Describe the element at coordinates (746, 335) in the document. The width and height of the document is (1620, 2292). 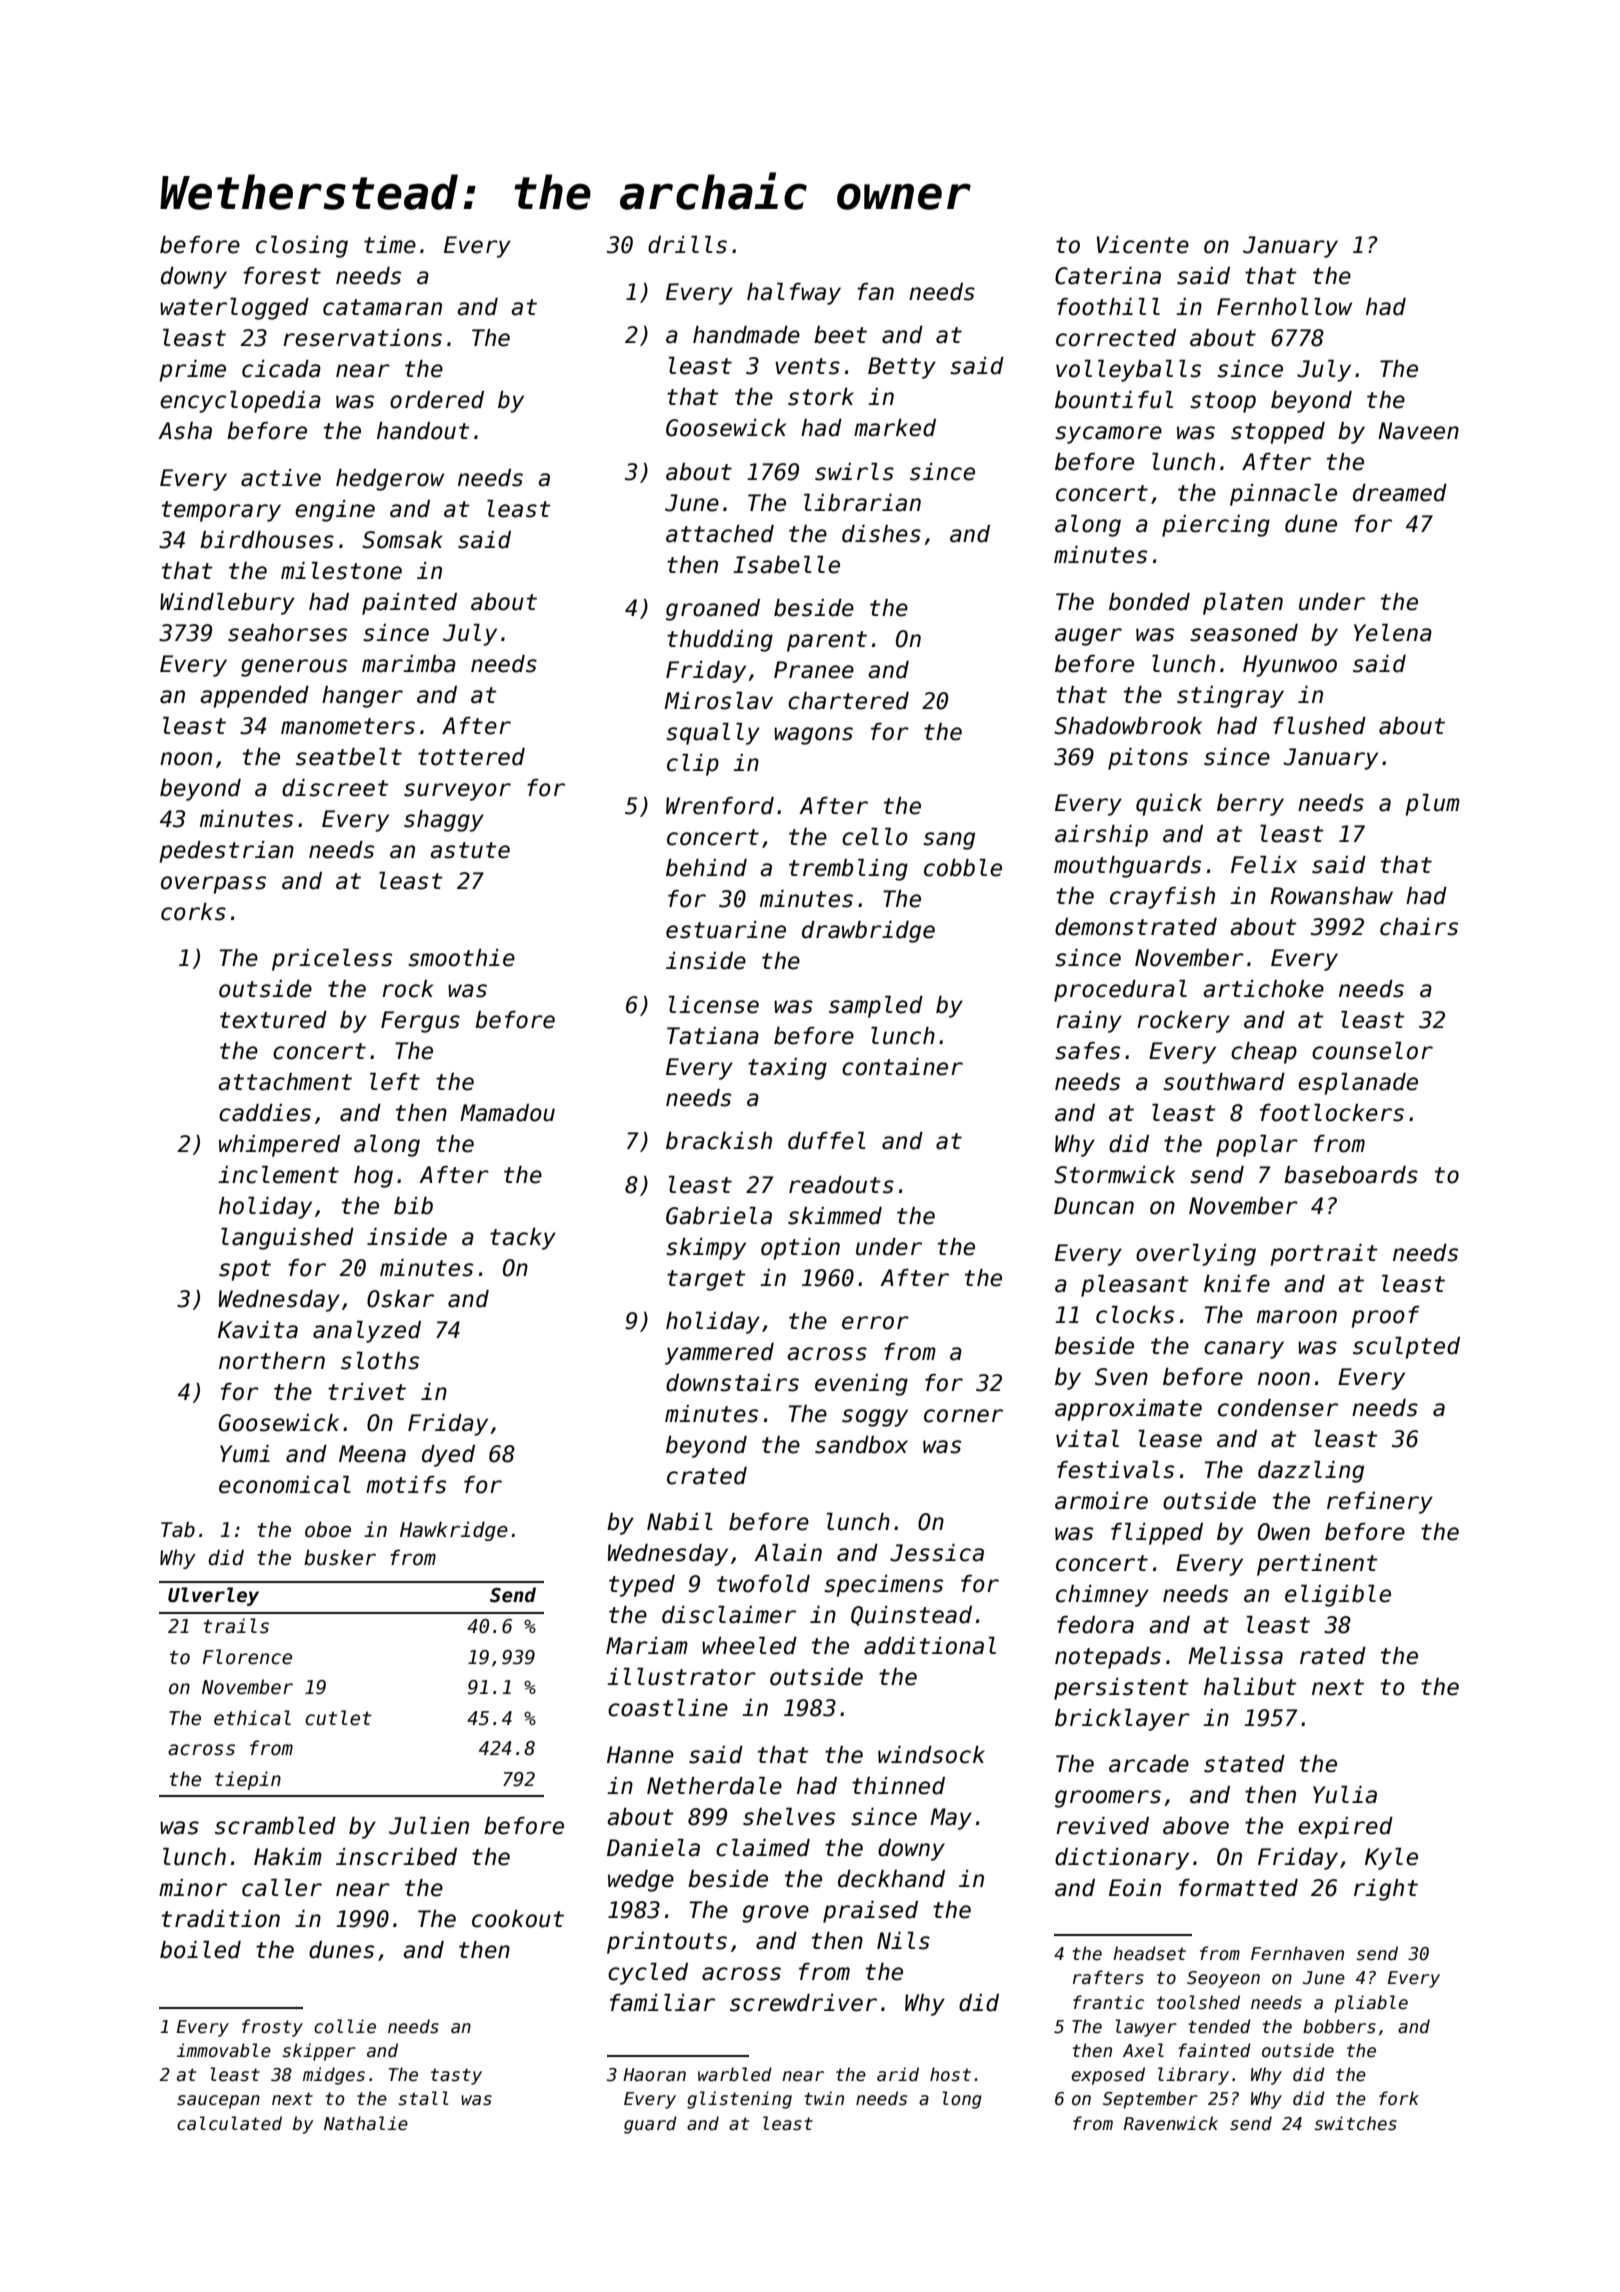
I see `handmade` at that location.
